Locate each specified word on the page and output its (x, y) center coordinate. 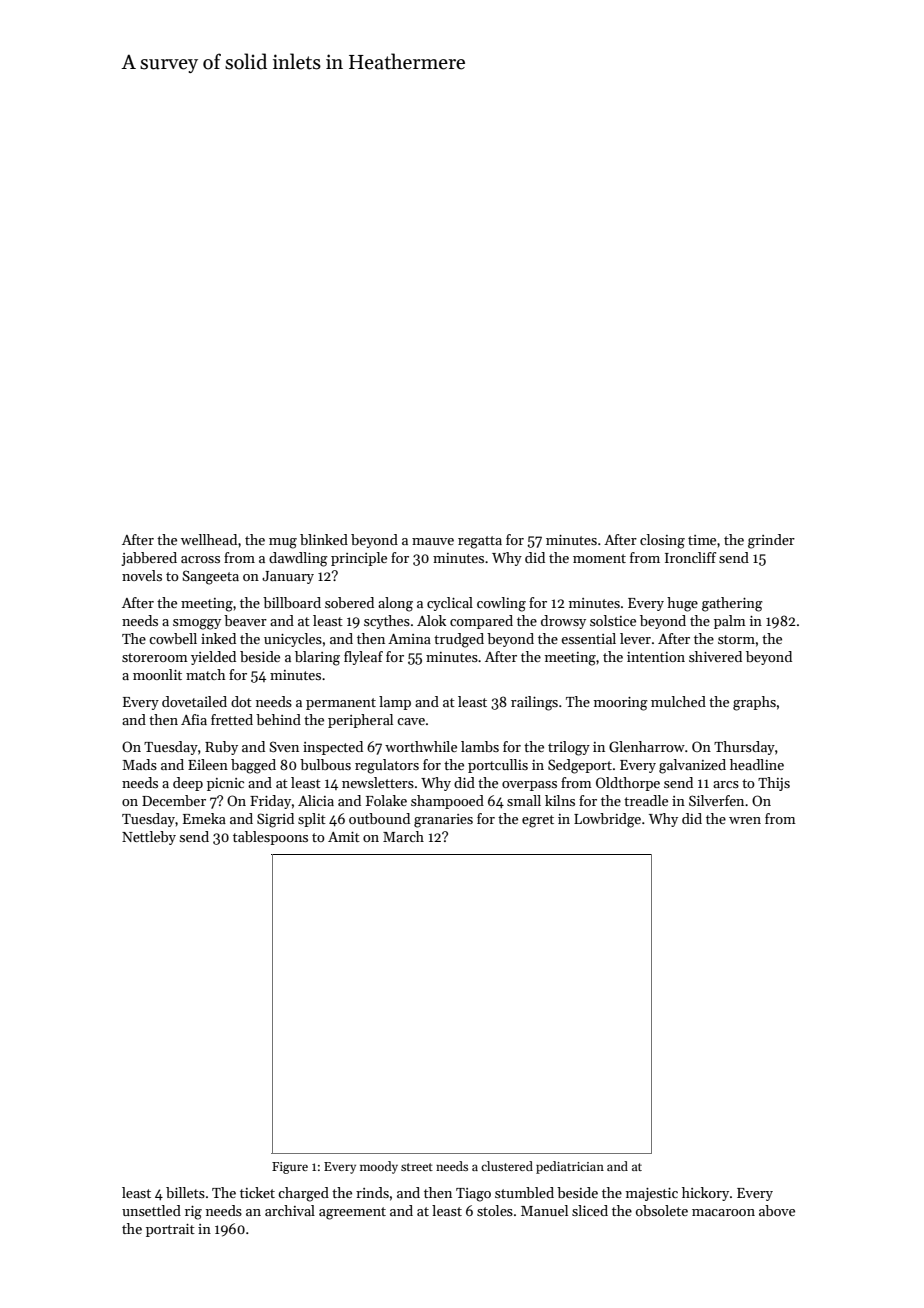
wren (745, 820)
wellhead (209, 539)
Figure (290, 1168)
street (417, 1167)
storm (736, 639)
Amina (409, 639)
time (702, 540)
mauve (433, 541)
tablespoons (270, 838)
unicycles (293, 640)
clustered (507, 1166)
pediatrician (570, 1167)
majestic (652, 1194)
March (403, 836)
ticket (257, 1192)
